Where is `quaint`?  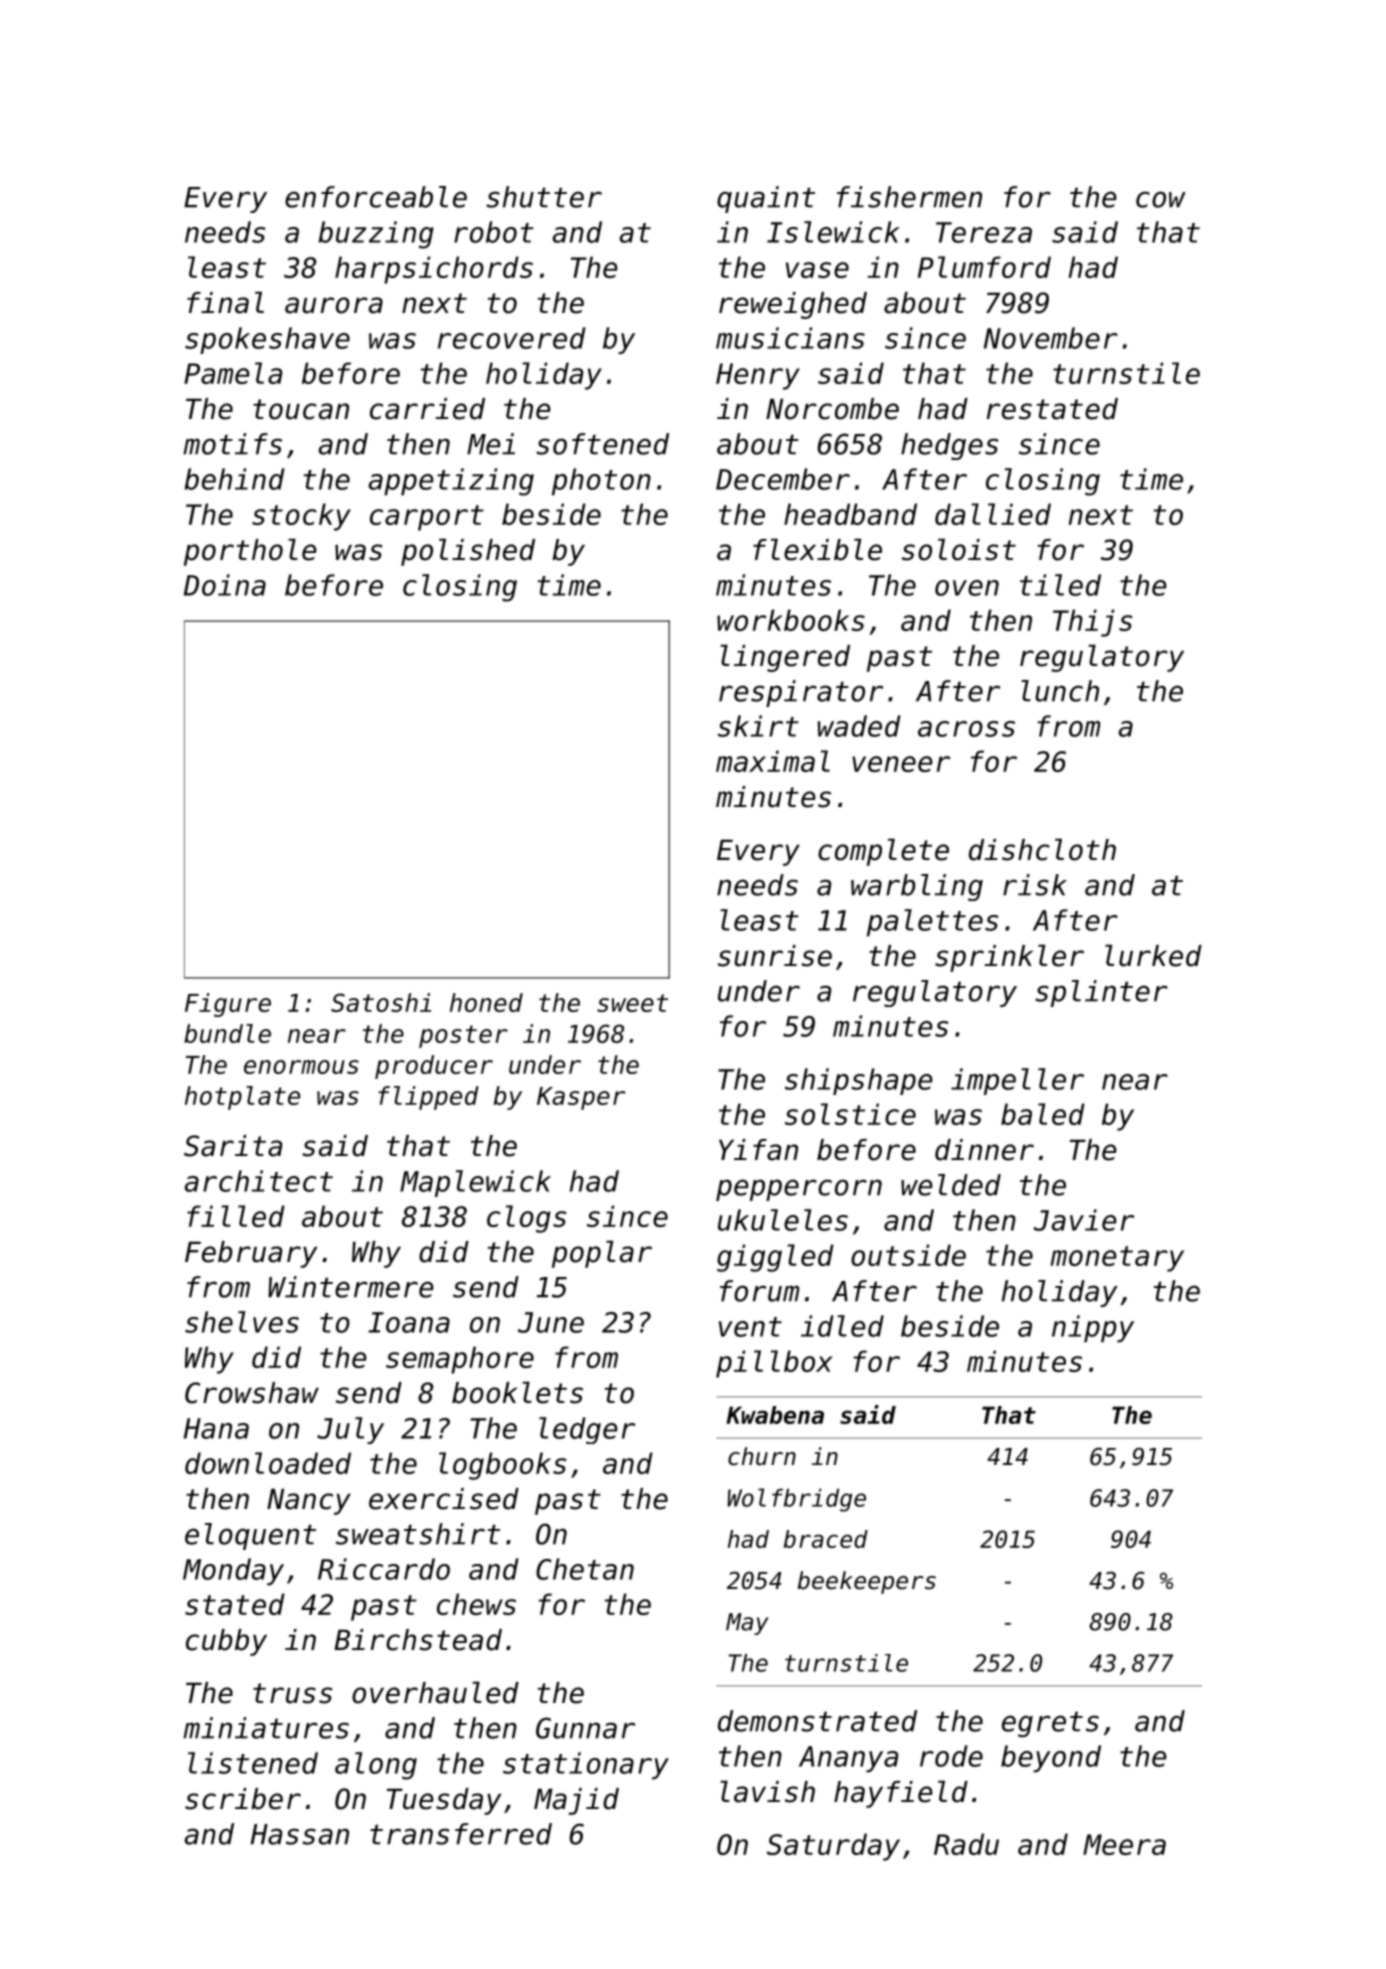 quaint is located at coordinates (766, 199).
